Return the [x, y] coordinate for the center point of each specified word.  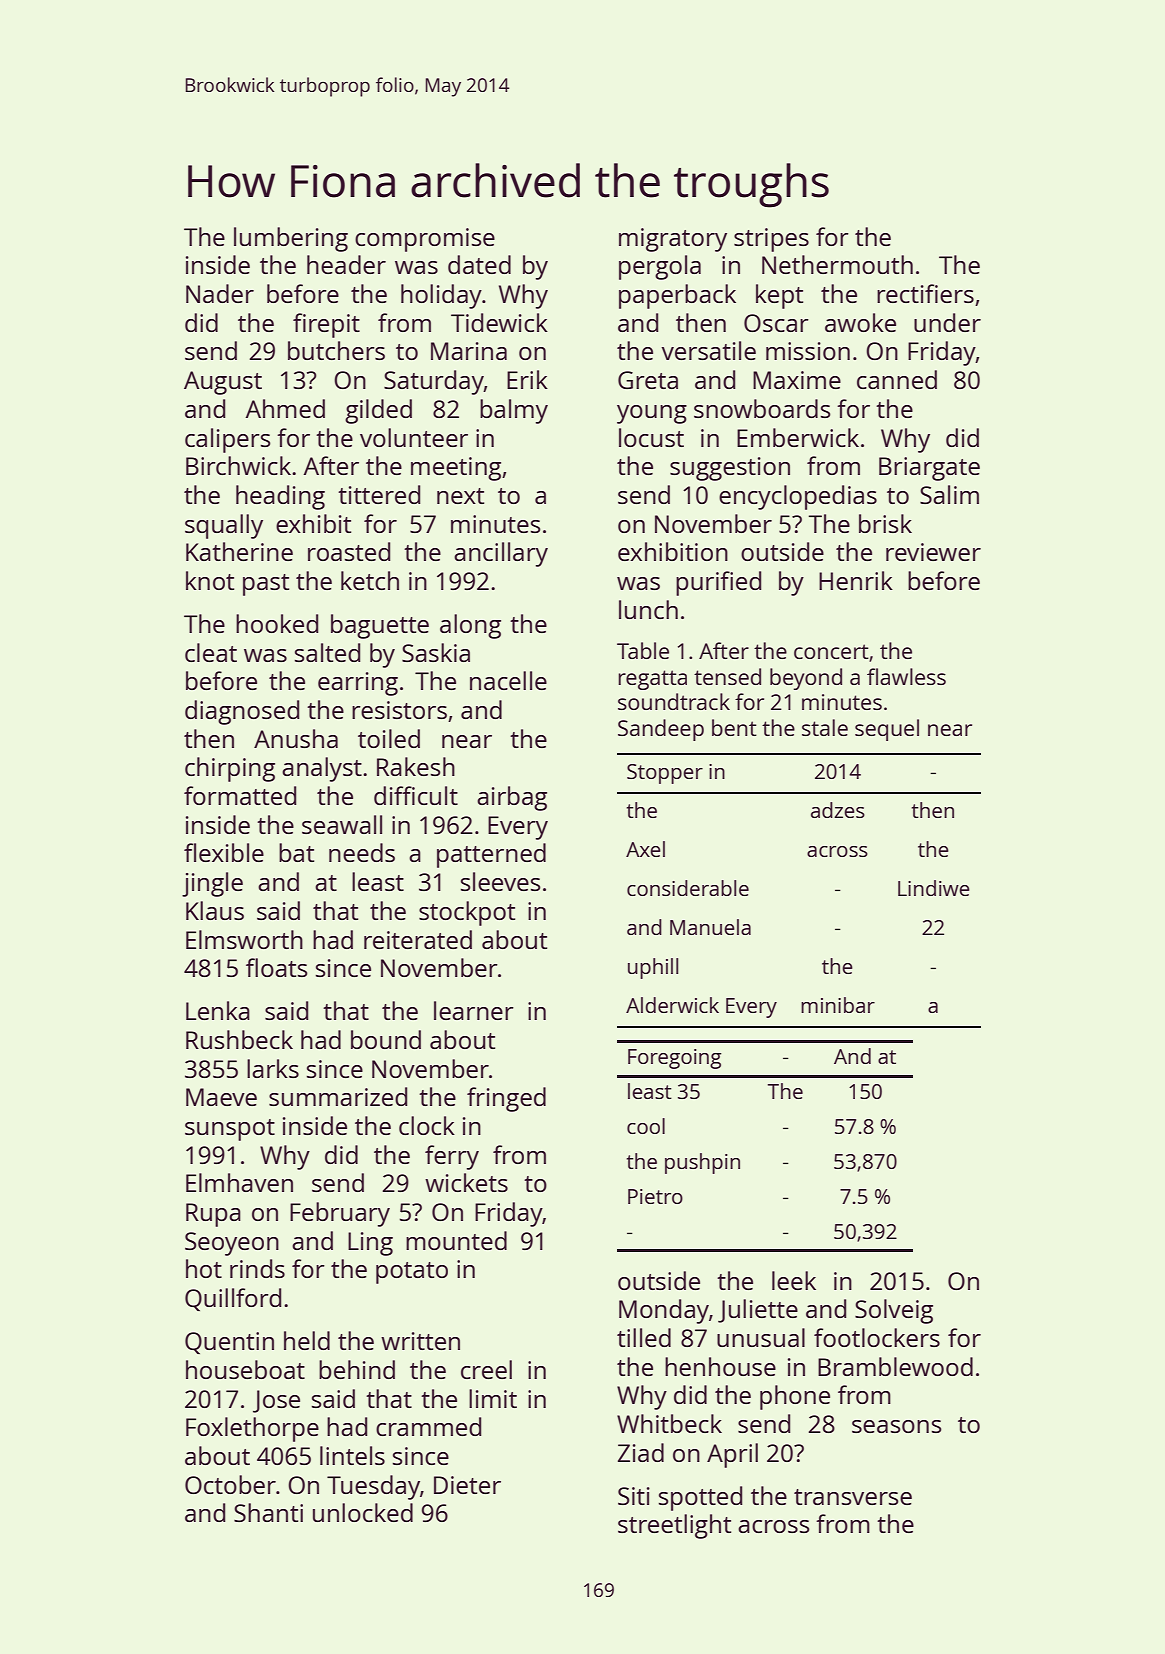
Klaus [215, 910]
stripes [771, 240]
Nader [220, 293]
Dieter [467, 1485]
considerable [688, 888]
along [470, 626]
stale [825, 727]
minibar [838, 1005]
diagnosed [242, 712]
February [340, 1214]
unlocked [363, 1512]
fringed [506, 1099]
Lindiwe [934, 888]
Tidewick [499, 322]
